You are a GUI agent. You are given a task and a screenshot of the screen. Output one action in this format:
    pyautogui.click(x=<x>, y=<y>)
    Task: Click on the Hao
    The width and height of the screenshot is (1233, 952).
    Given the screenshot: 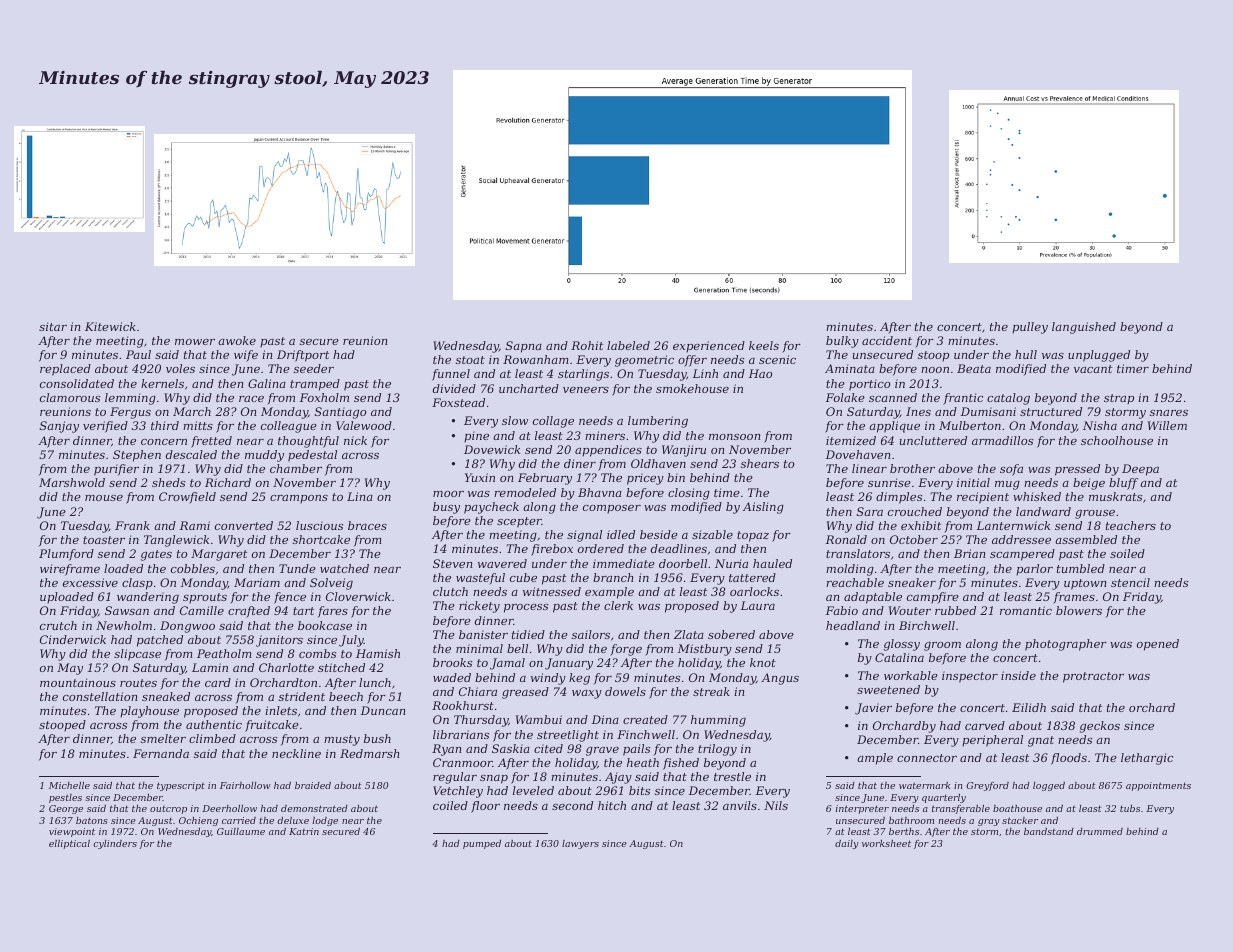 What is the action you would take?
    pyautogui.click(x=760, y=373)
